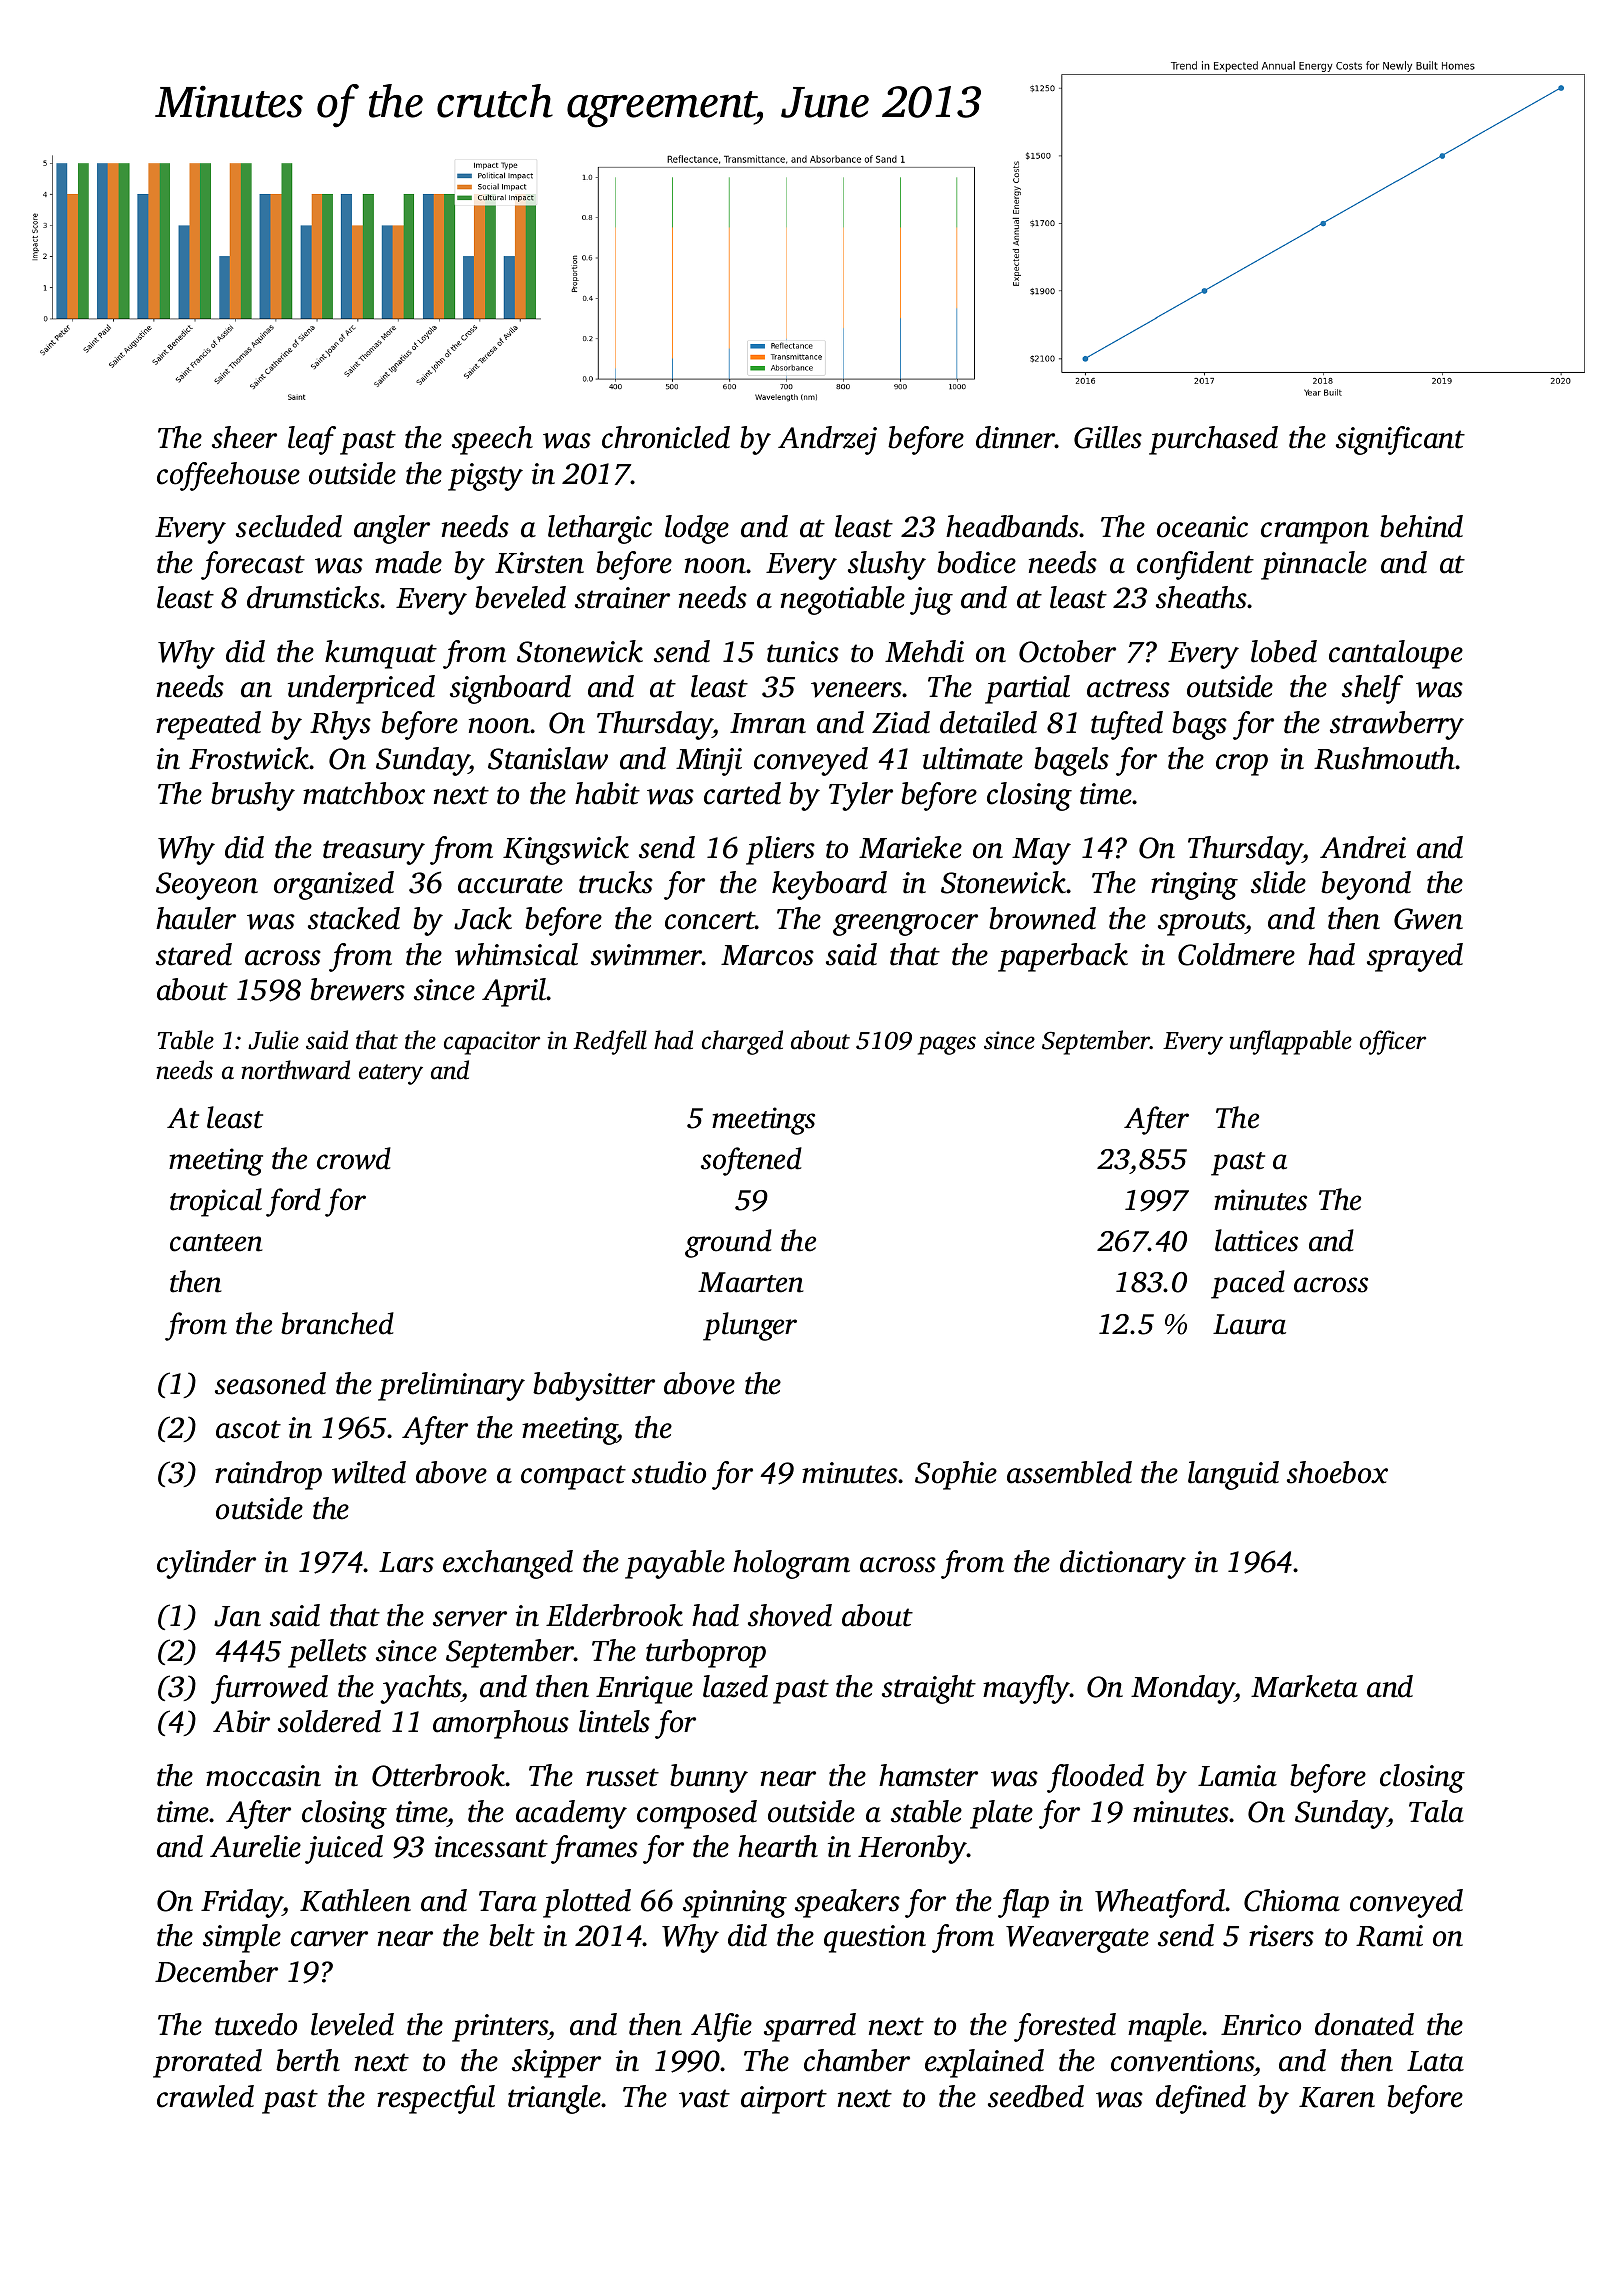 This screenshot has width=1620, height=2292. What do you see at coordinates (803, 652) in the screenshot?
I see `tunics` at bounding box center [803, 652].
